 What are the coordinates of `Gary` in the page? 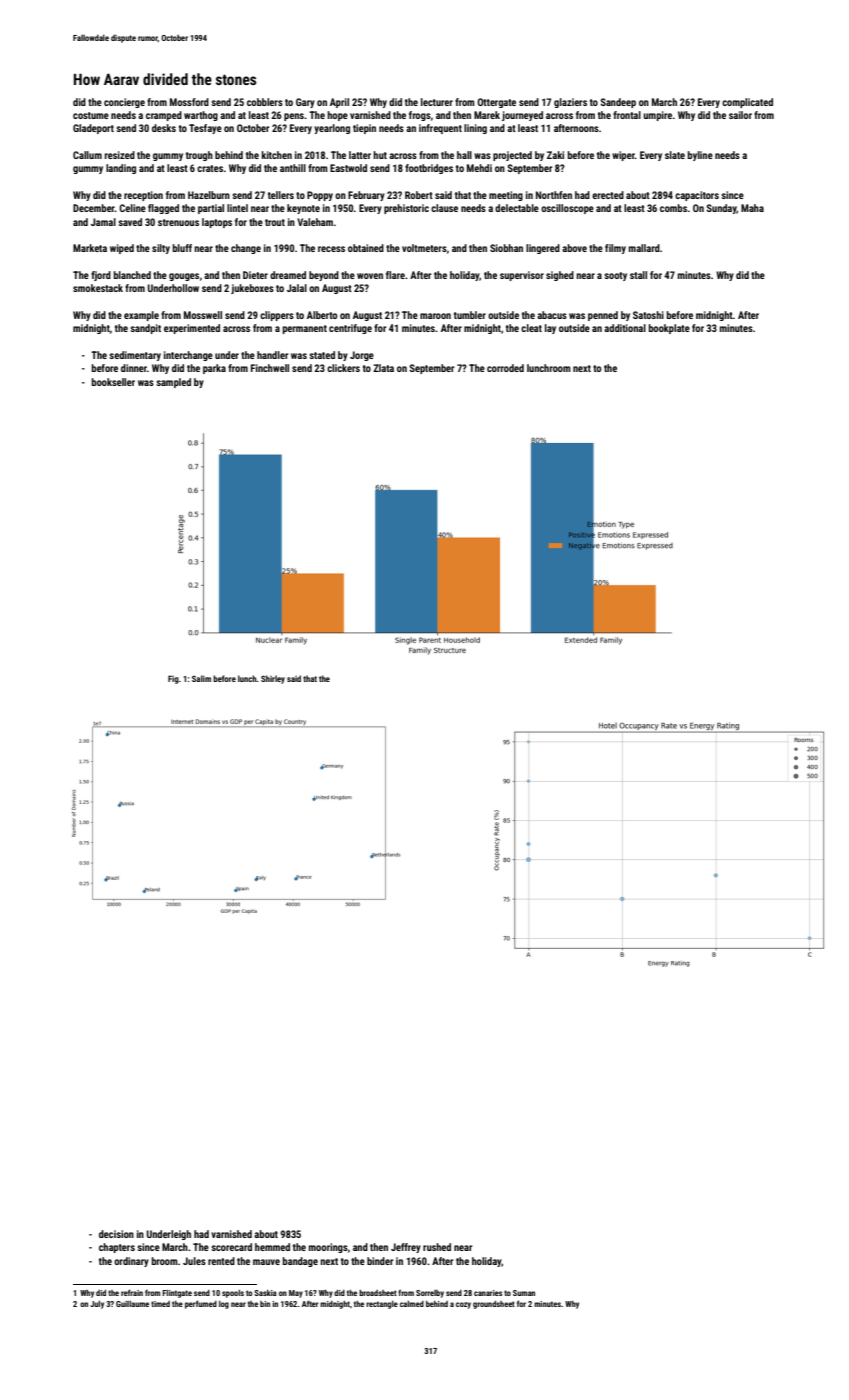 It's located at (305, 103).
